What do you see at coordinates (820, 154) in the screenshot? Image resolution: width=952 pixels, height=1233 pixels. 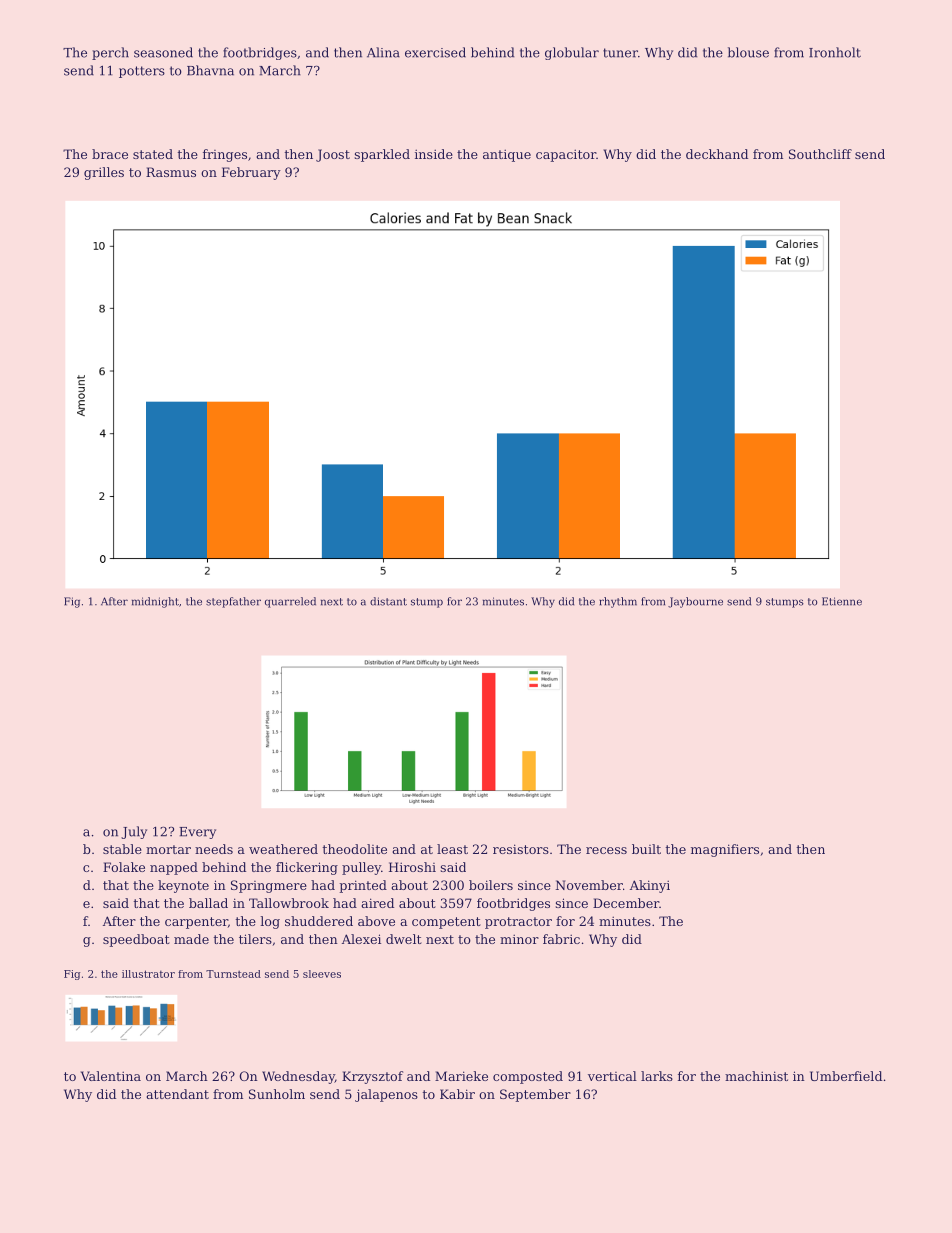 I see `Southcliff` at bounding box center [820, 154].
